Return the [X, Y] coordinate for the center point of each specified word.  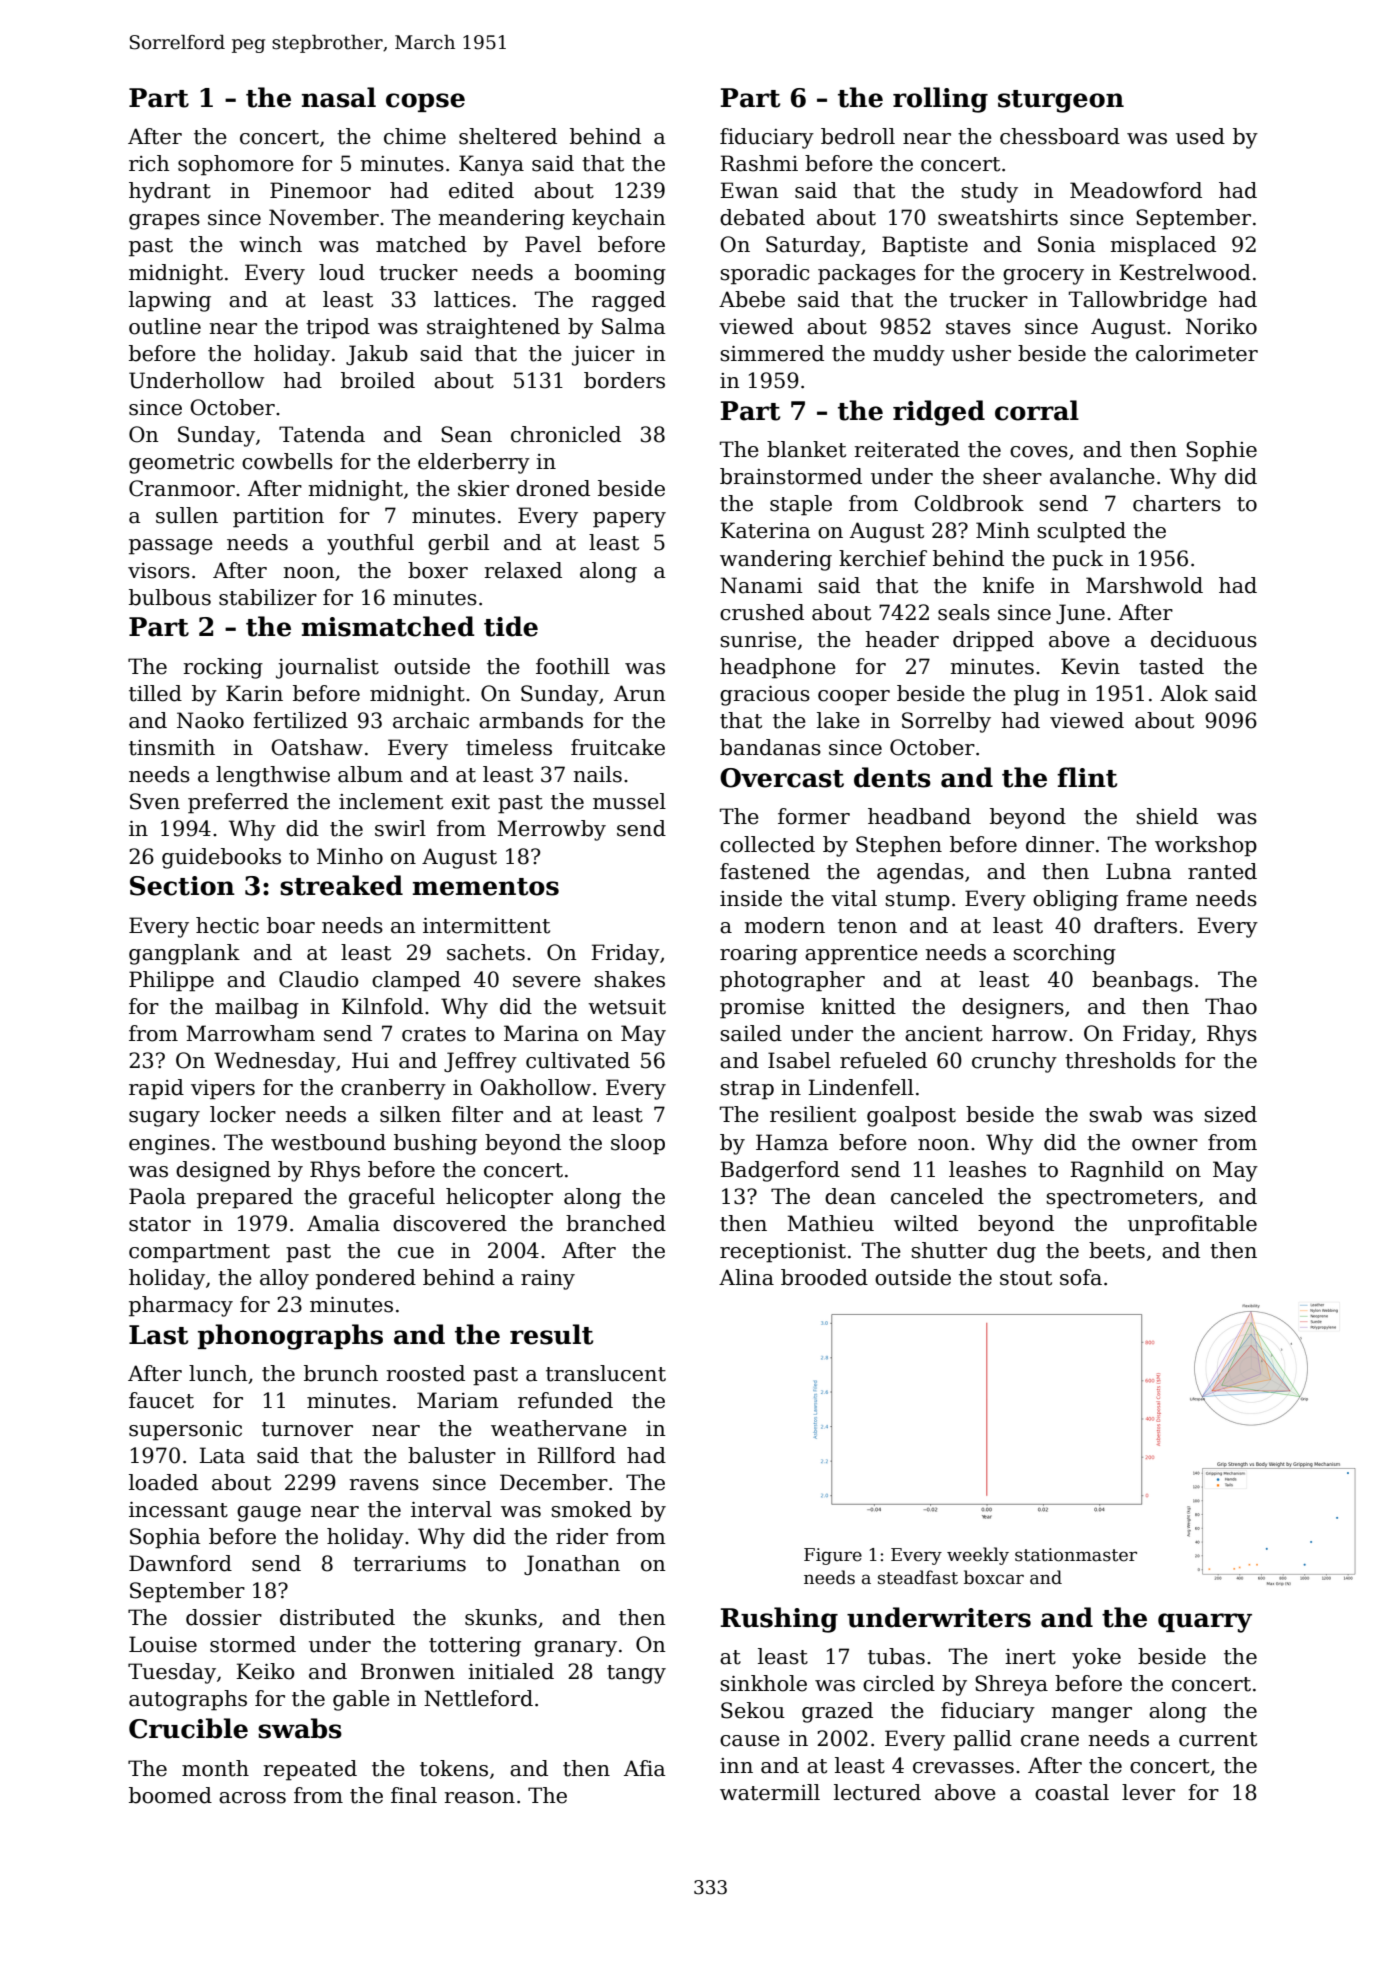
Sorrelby [946, 722]
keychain [619, 219]
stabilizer [268, 597]
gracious [765, 696]
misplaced [1163, 246]
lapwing [170, 301]
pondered [366, 1279]
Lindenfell [861, 1087]
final [414, 1795]
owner [1165, 1145]
